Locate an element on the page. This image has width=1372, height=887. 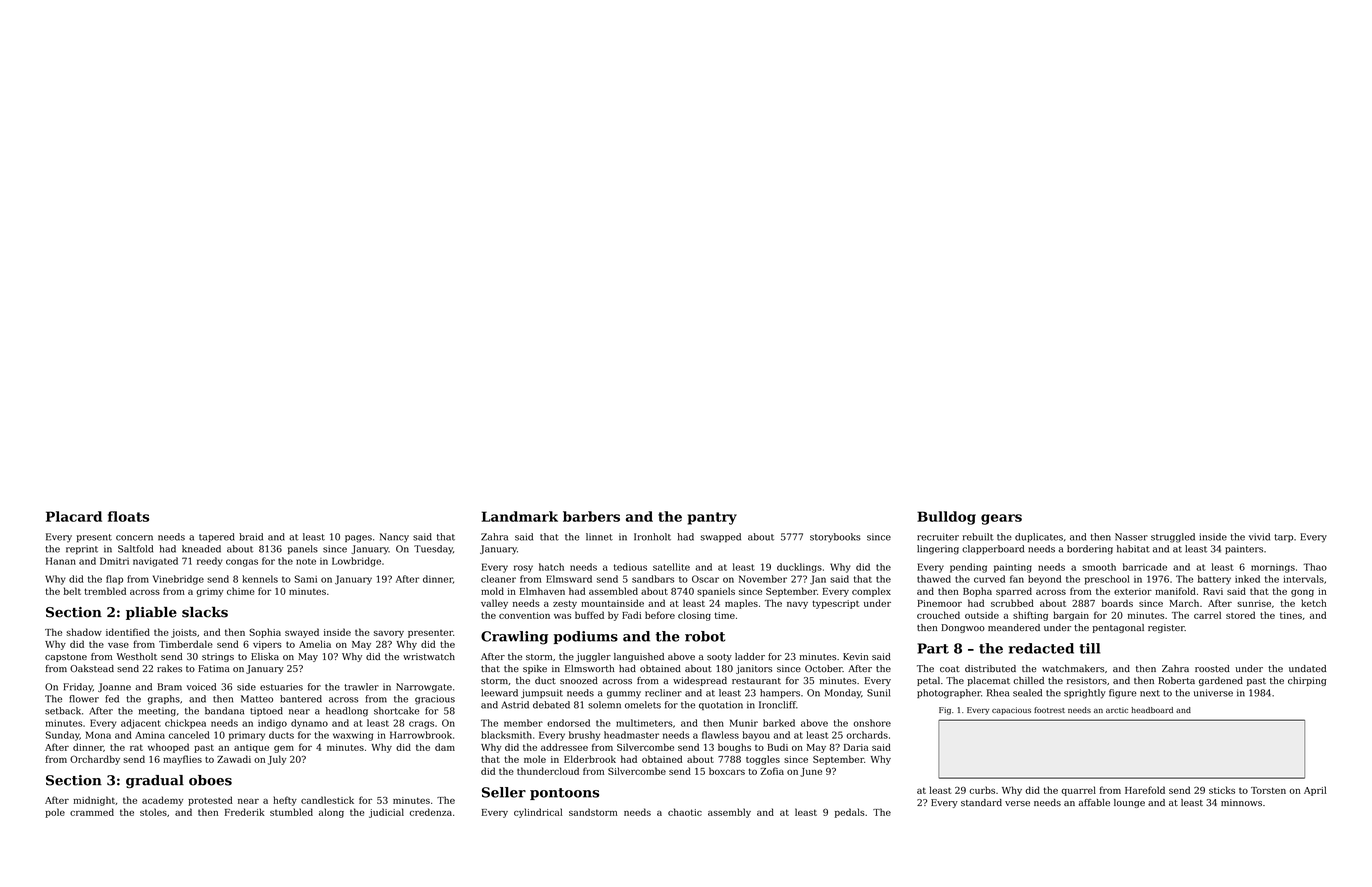
floats is located at coordinates (128, 516).
